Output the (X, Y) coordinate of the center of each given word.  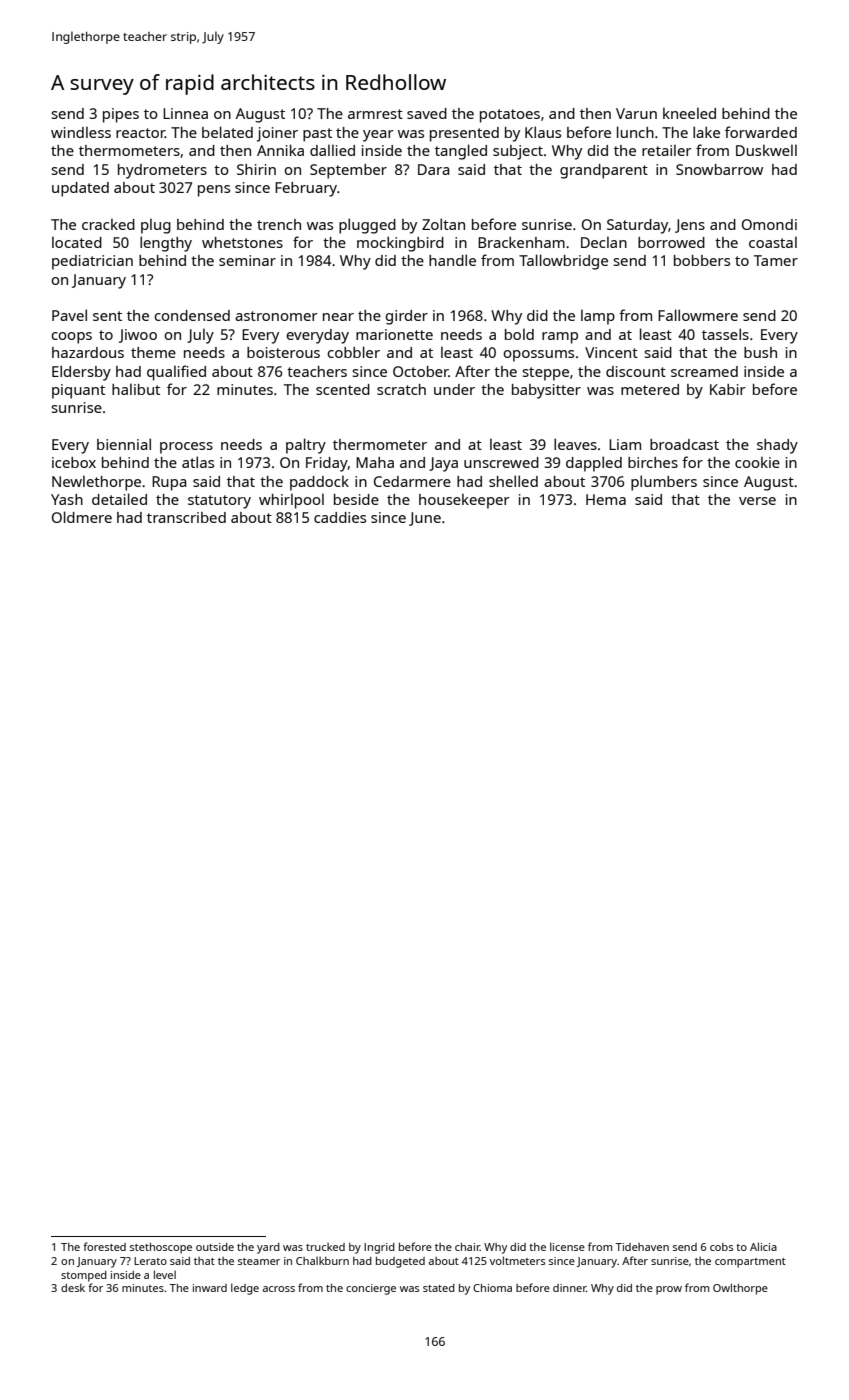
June (425, 519)
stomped (84, 1276)
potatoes (510, 116)
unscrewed (501, 462)
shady (777, 446)
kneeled (689, 113)
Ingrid (379, 1248)
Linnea (185, 113)
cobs (721, 1247)
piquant (78, 391)
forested (104, 1246)
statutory (219, 502)
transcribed (186, 517)
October (421, 371)
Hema (606, 499)
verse (757, 501)
